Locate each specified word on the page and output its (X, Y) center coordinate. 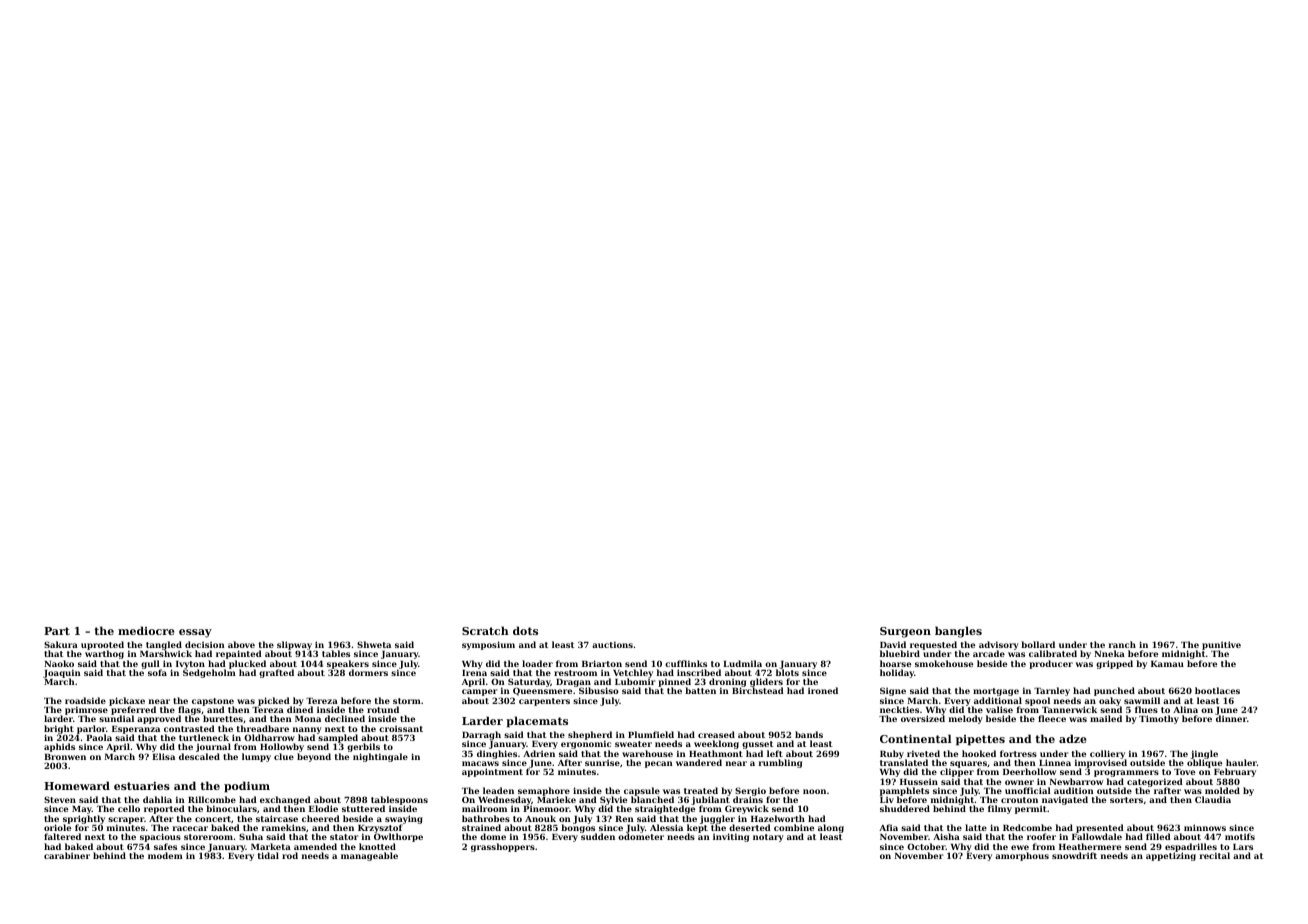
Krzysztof (380, 829)
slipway (294, 646)
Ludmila (742, 663)
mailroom (484, 808)
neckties (899, 709)
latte (976, 827)
